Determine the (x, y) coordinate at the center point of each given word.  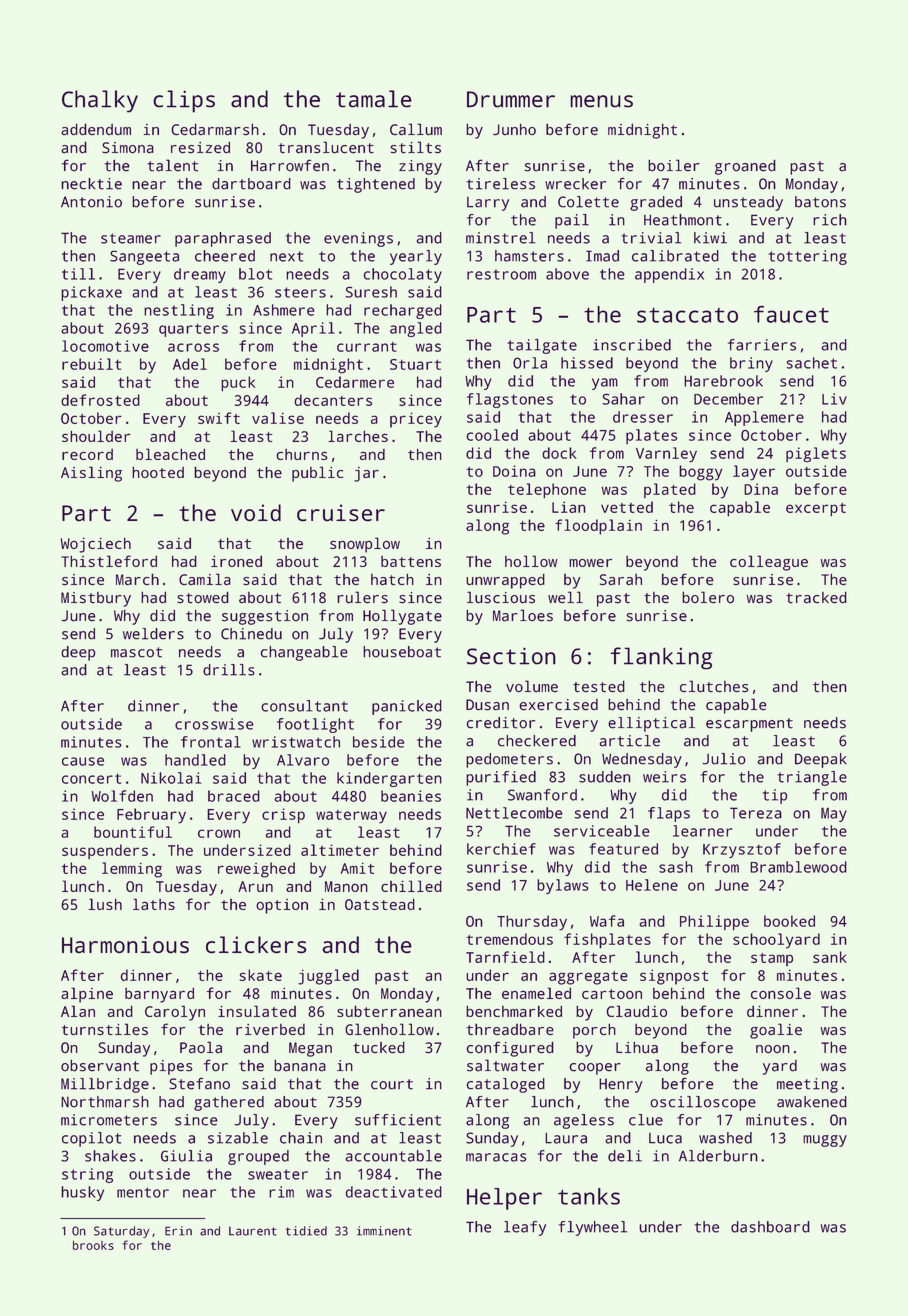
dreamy (200, 275)
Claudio (636, 1011)
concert (91, 778)
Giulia (186, 1156)
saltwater (505, 1065)
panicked (407, 707)
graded (656, 203)
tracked (816, 597)
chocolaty (402, 275)
